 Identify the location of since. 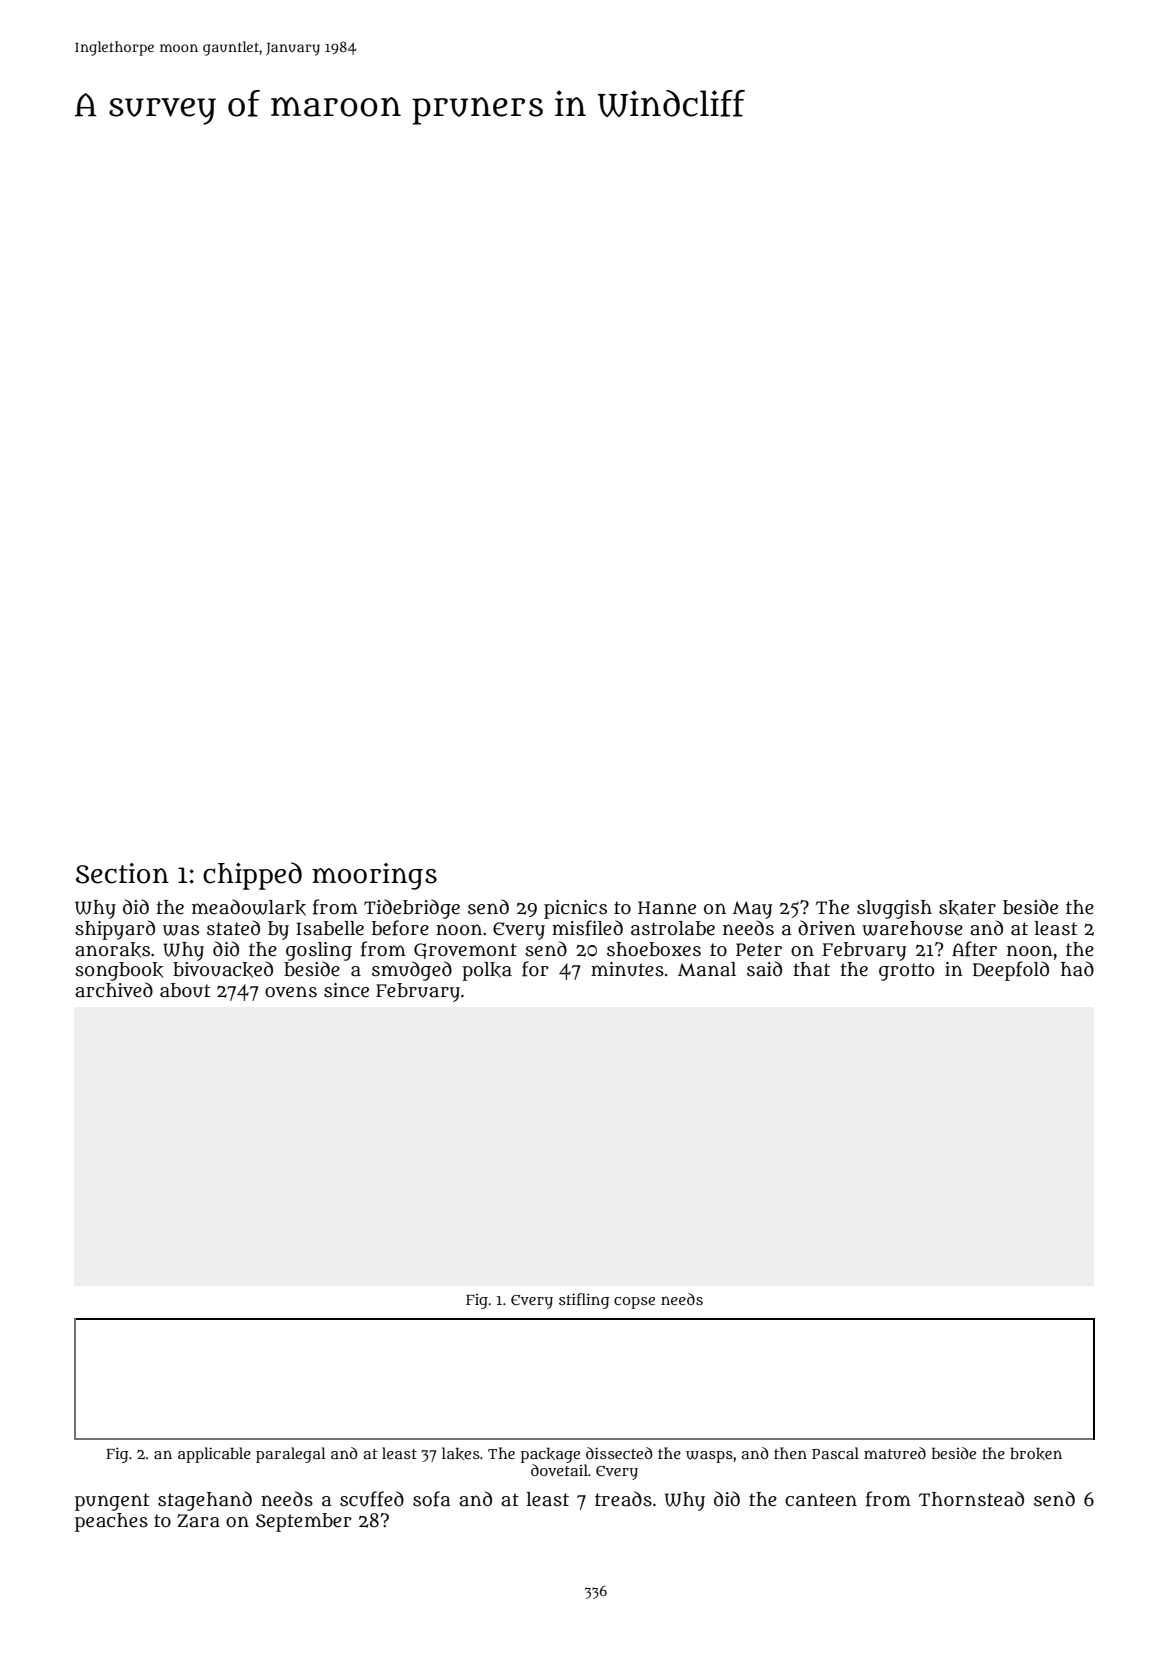
(346, 990).
